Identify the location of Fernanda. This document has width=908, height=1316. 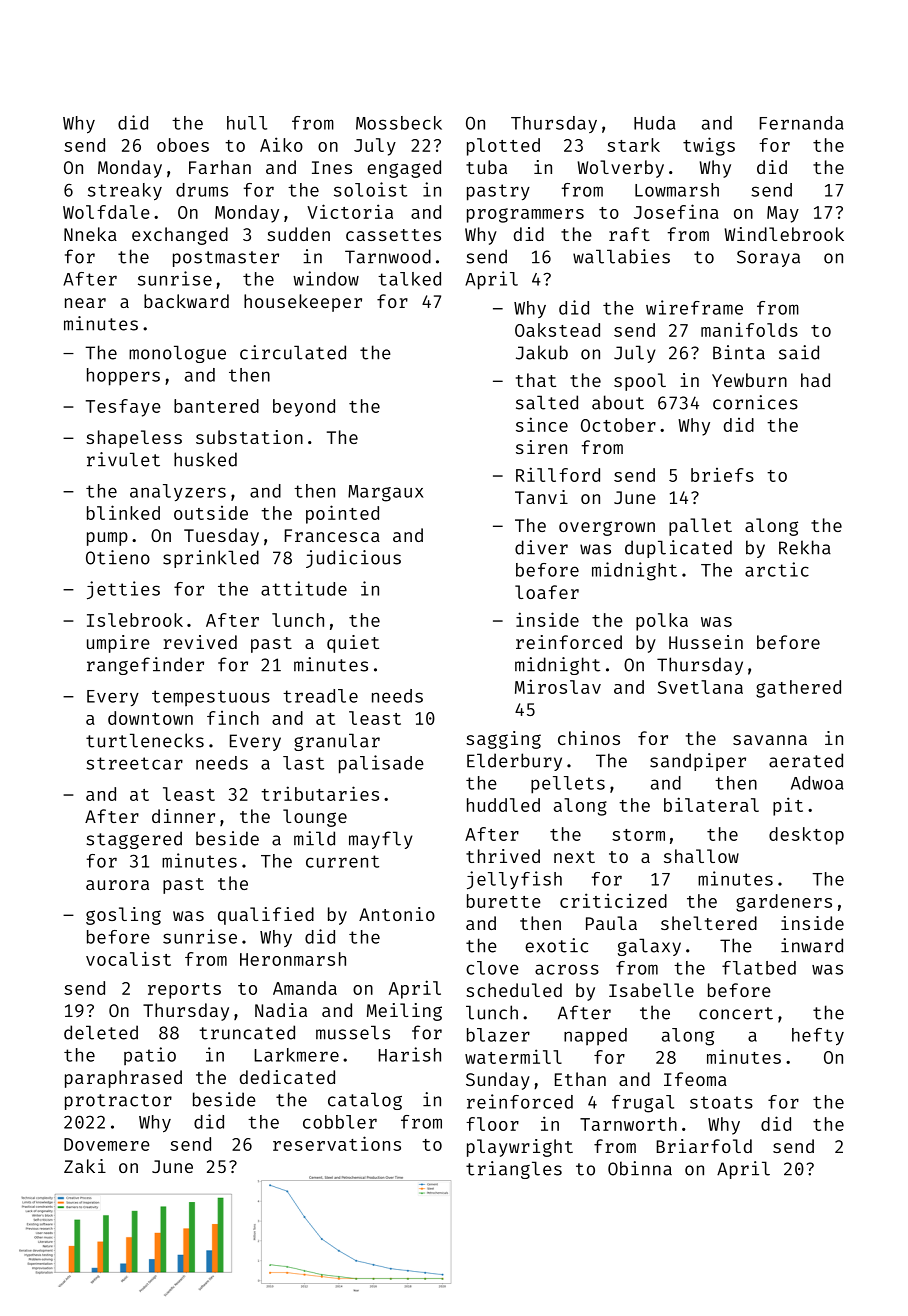
(802, 123).
